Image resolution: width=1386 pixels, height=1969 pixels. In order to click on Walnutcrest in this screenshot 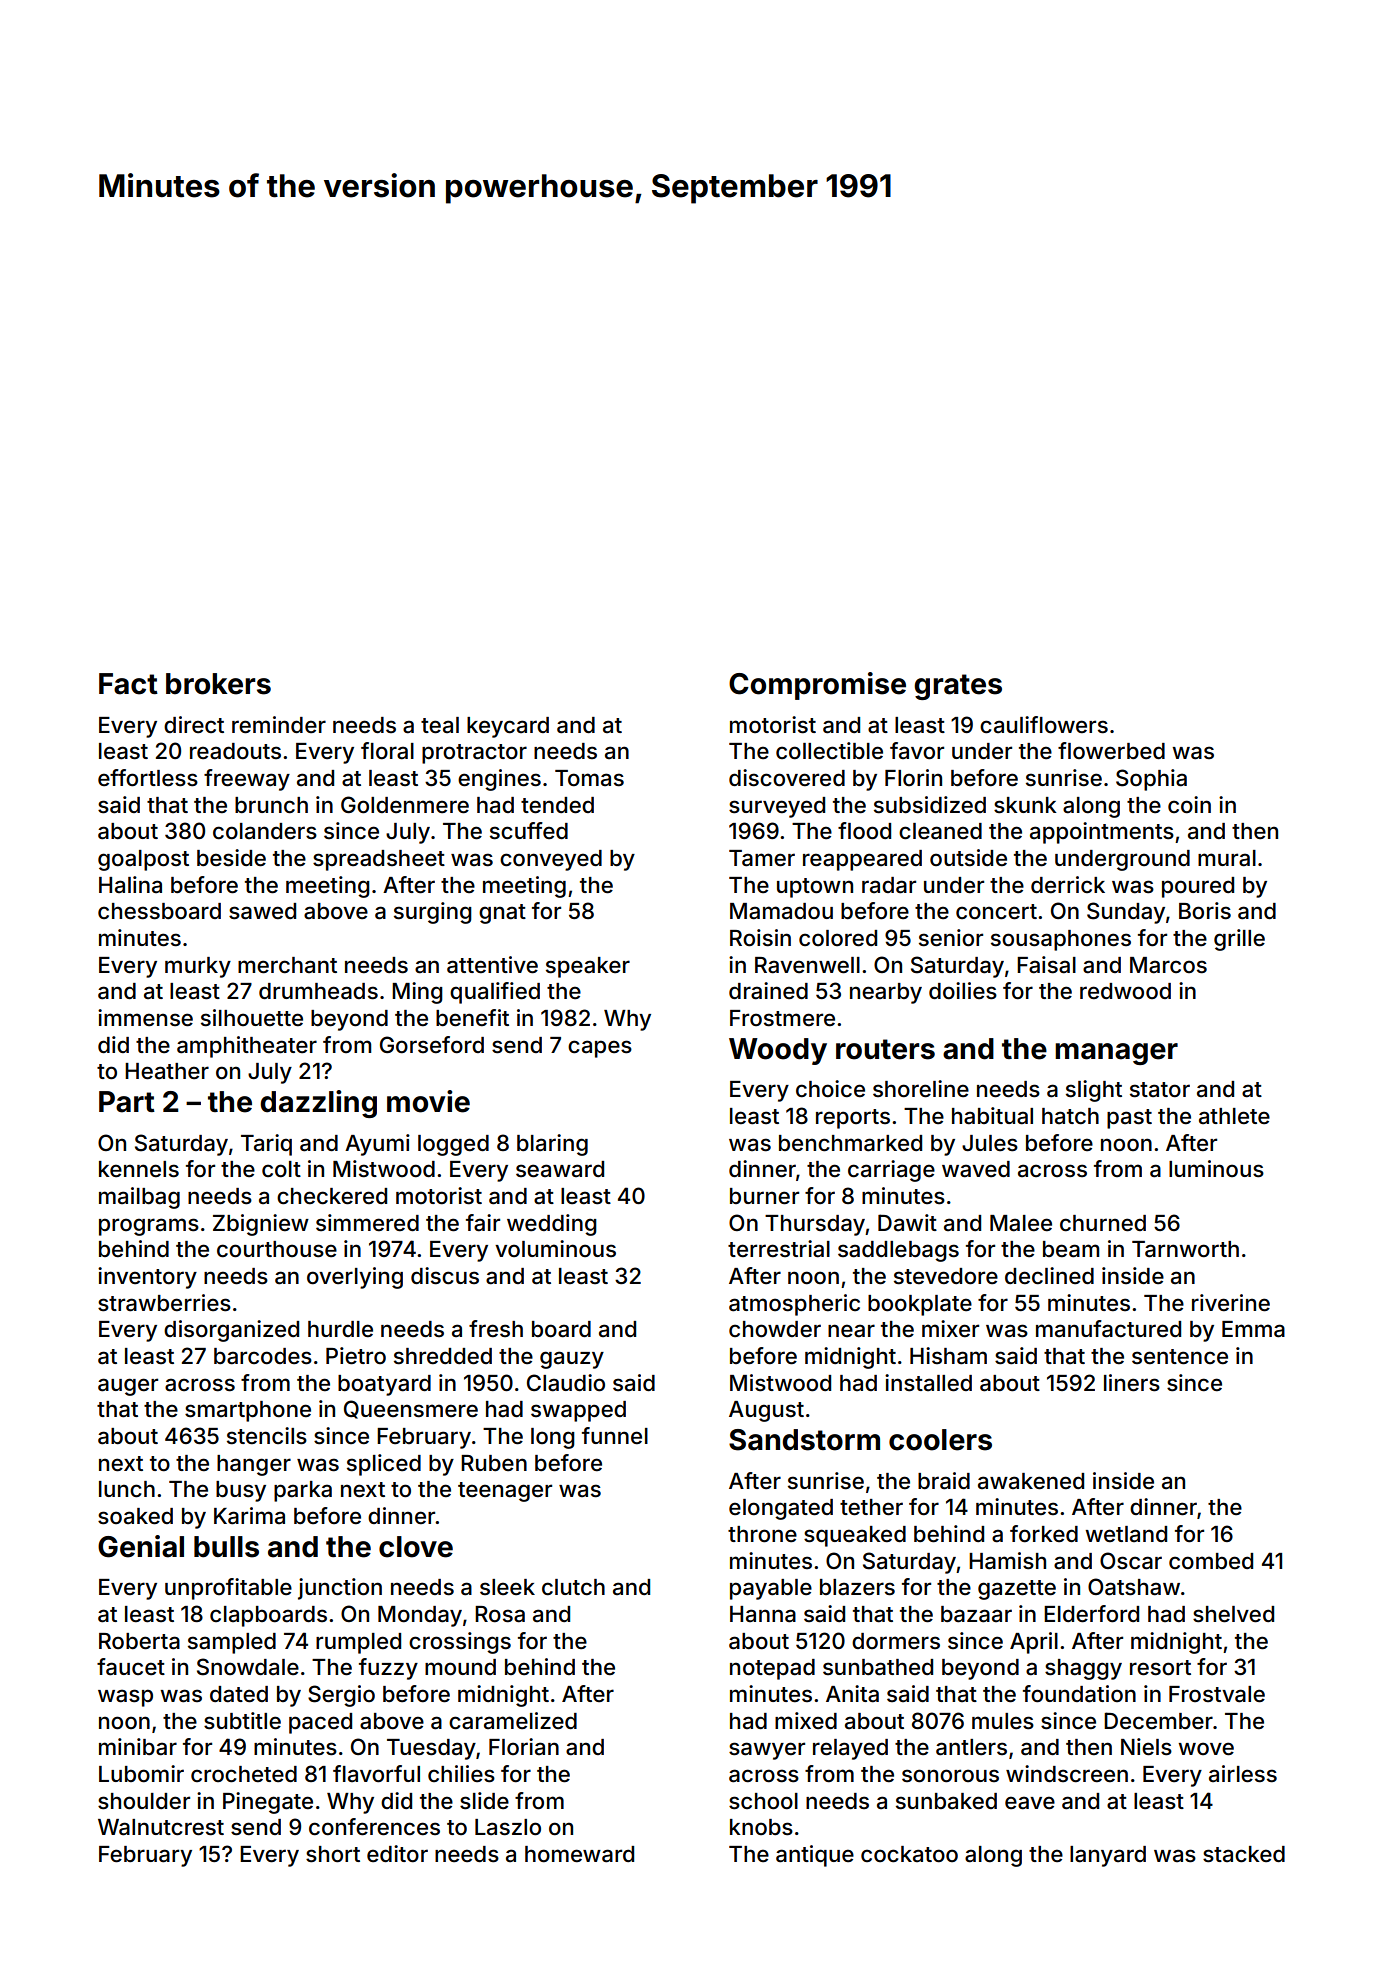, I will do `click(161, 1827)`.
